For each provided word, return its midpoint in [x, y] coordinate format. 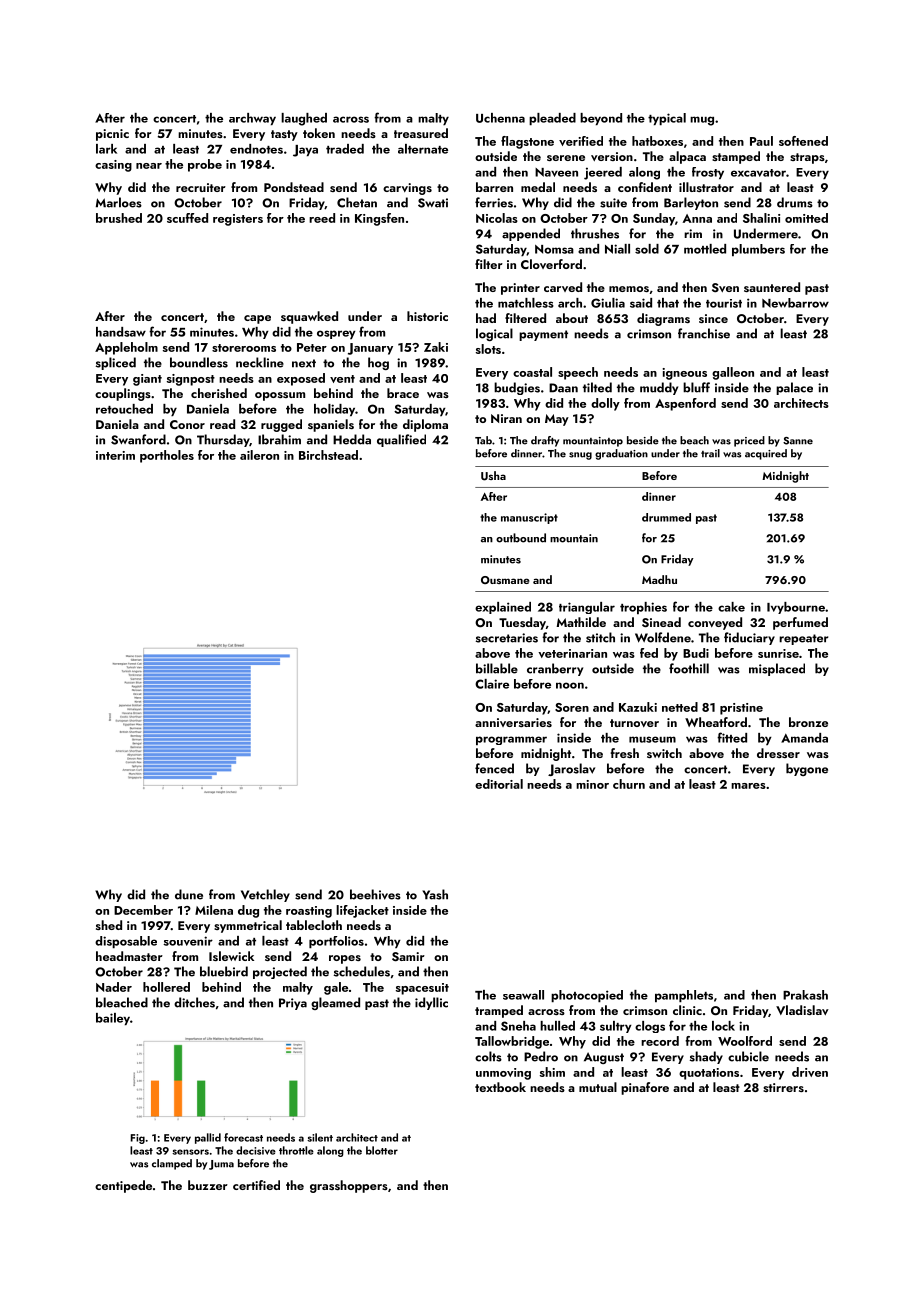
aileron [259, 455]
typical [667, 119]
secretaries [507, 638]
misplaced [777, 669]
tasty [284, 135]
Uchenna [500, 118]
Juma [221, 1165]
